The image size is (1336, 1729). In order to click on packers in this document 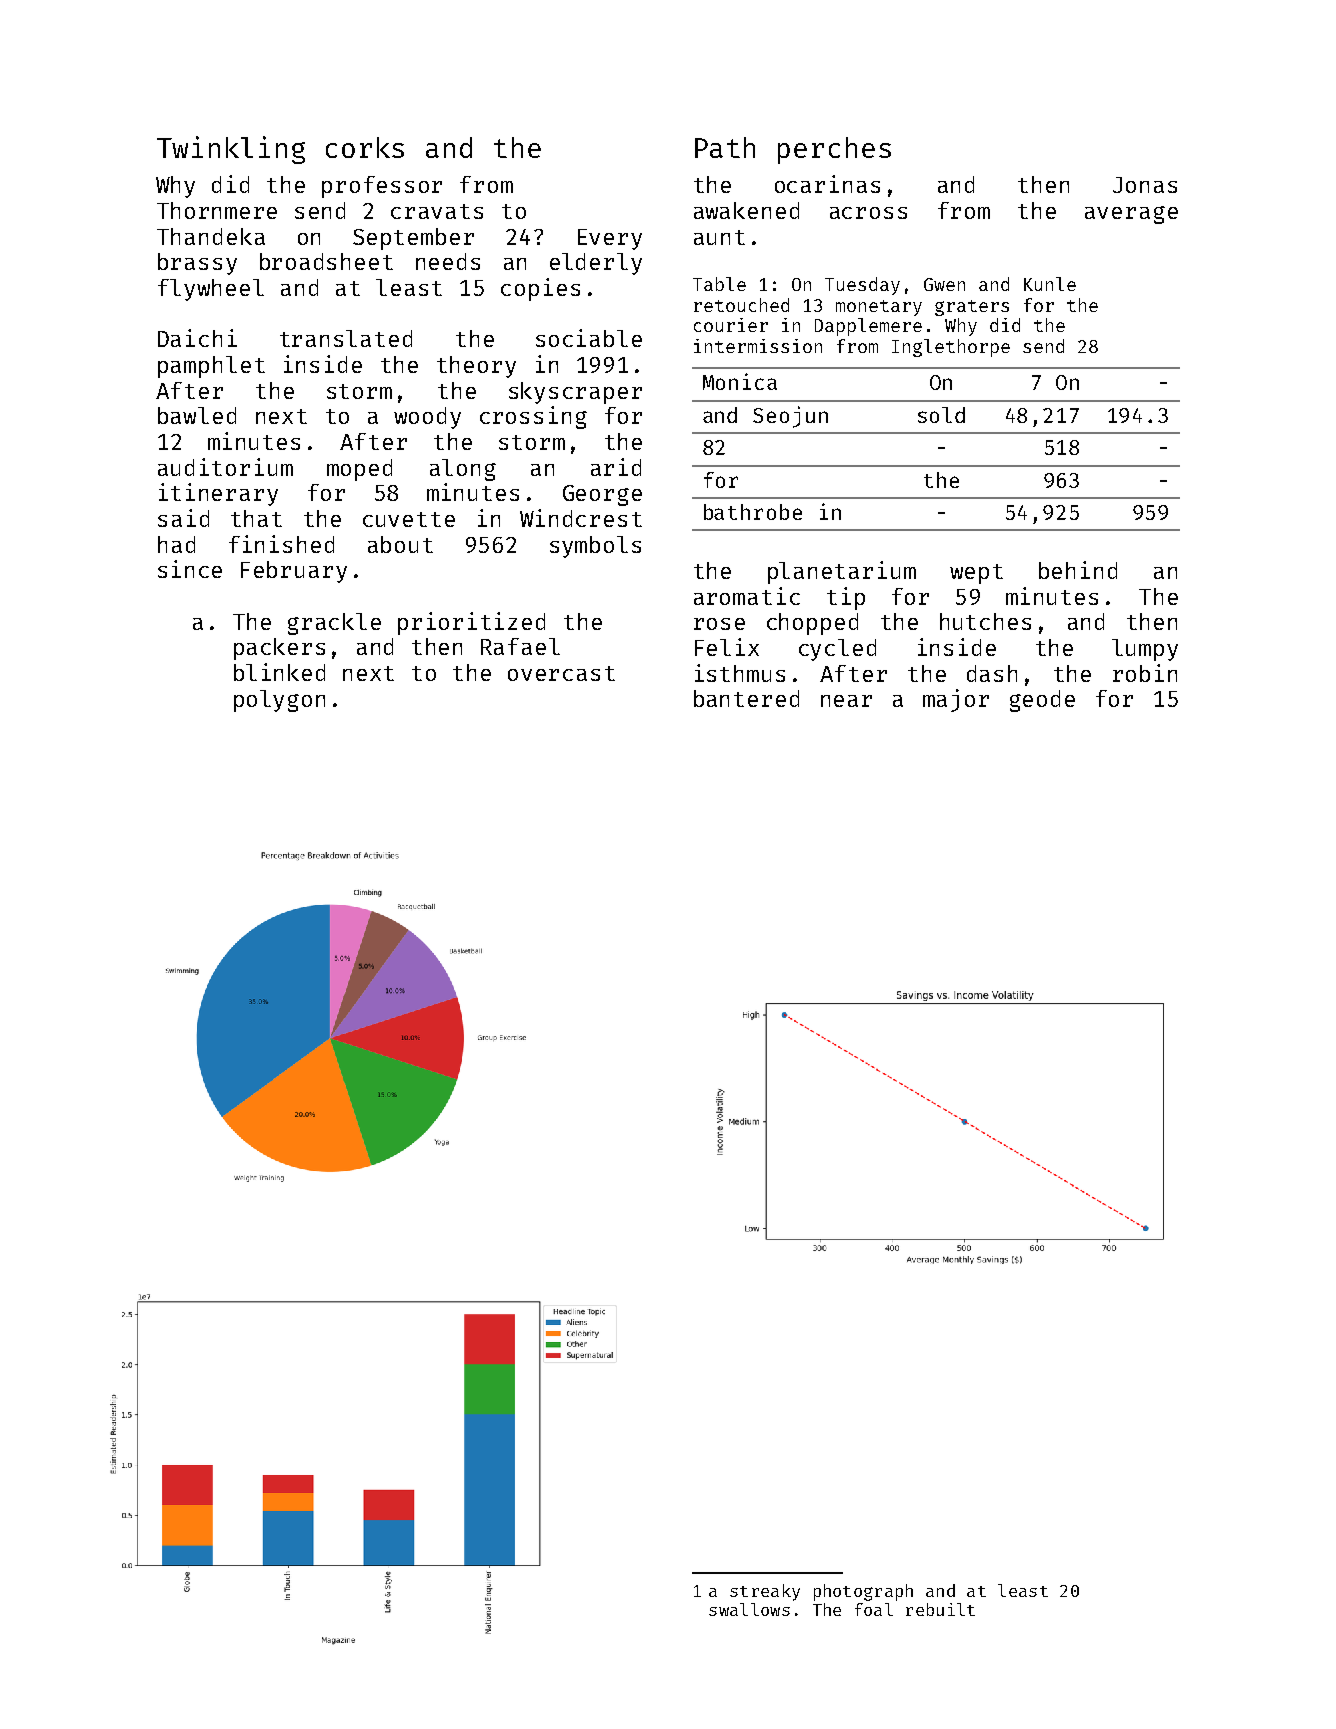, I will do `click(279, 649)`.
